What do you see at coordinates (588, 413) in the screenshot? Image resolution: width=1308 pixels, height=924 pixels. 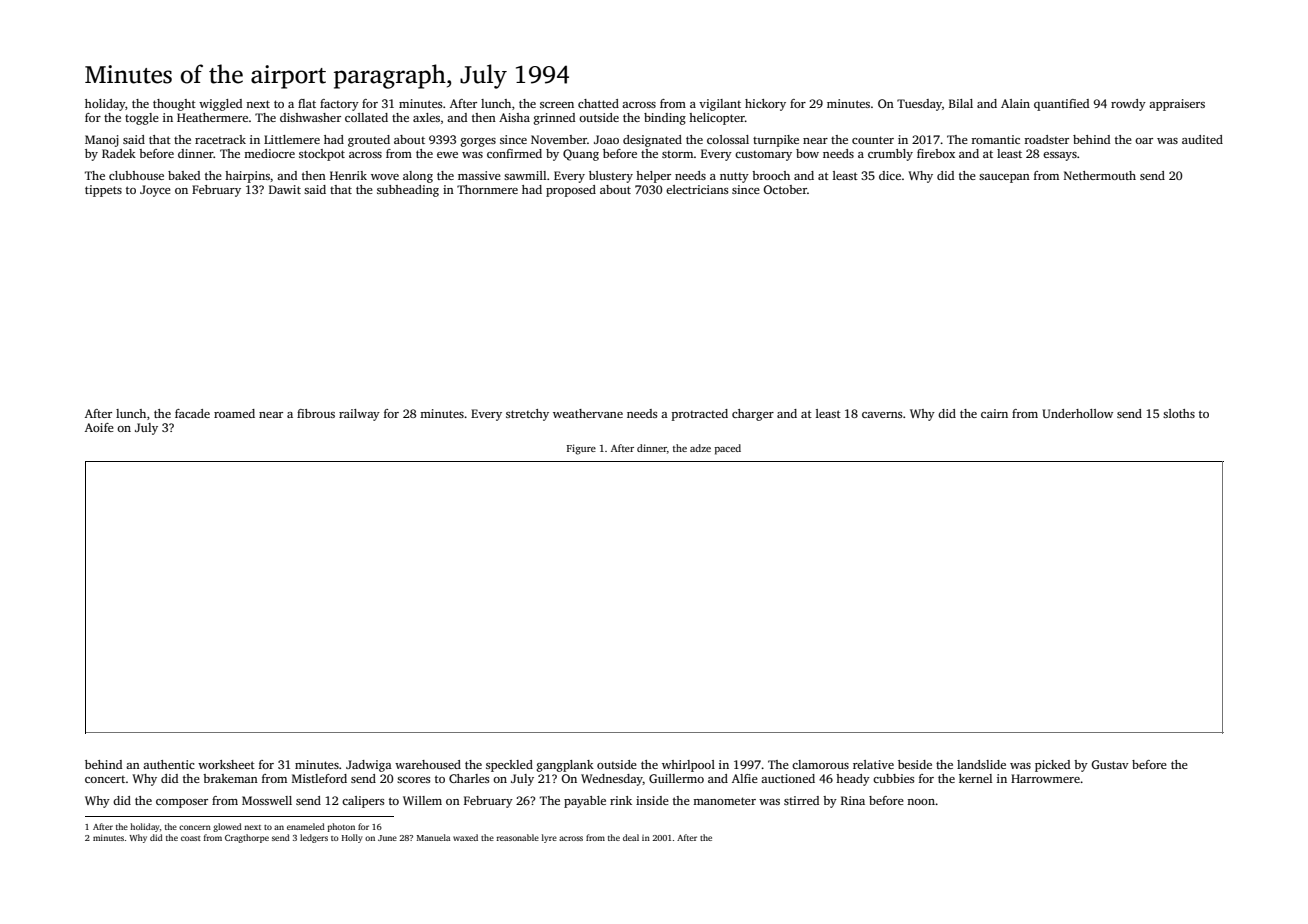 I see `weathervane` at bounding box center [588, 413].
